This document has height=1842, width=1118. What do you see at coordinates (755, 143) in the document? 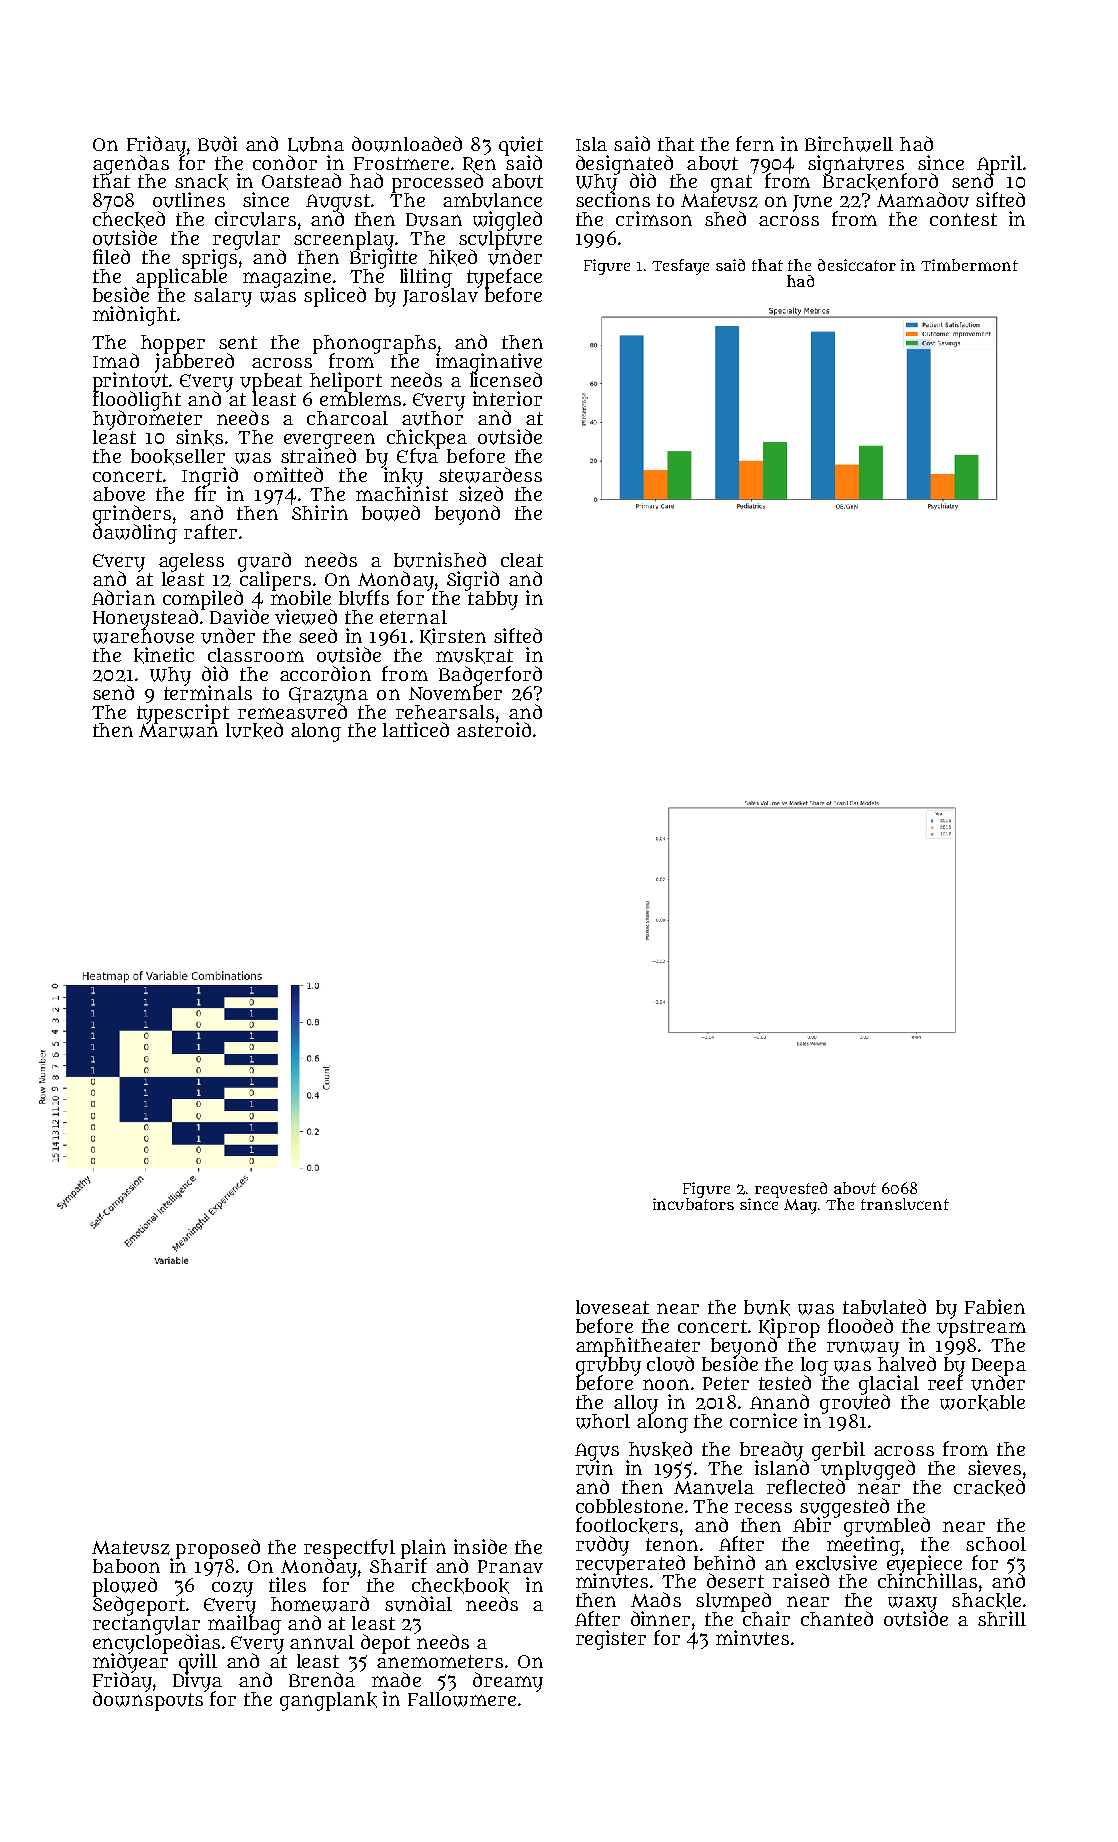
I see `fern` at bounding box center [755, 143].
